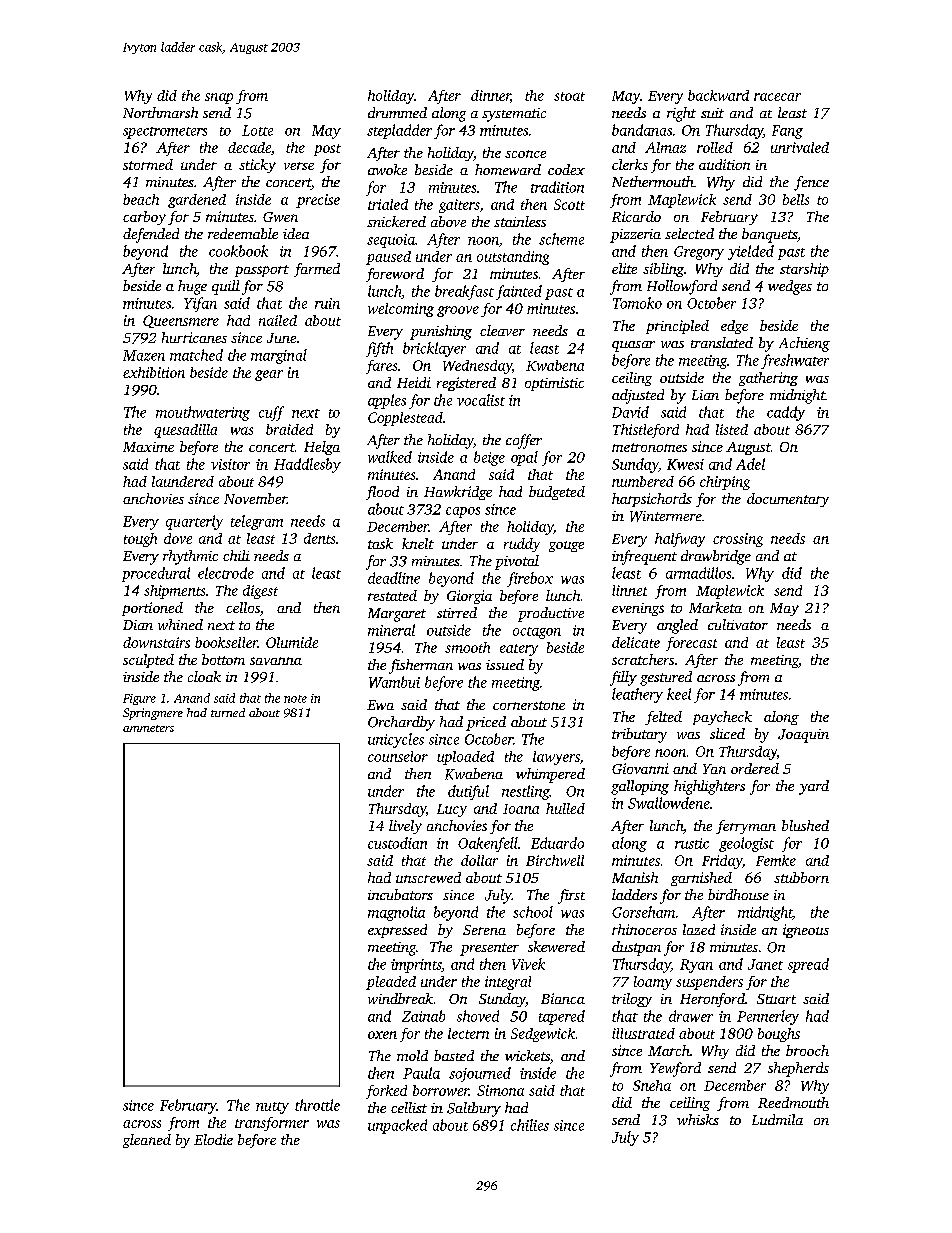 The height and width of the page is (1233, 952). Describe the element at coordinates (196, 355) in the page. I see `matched` at that location.
